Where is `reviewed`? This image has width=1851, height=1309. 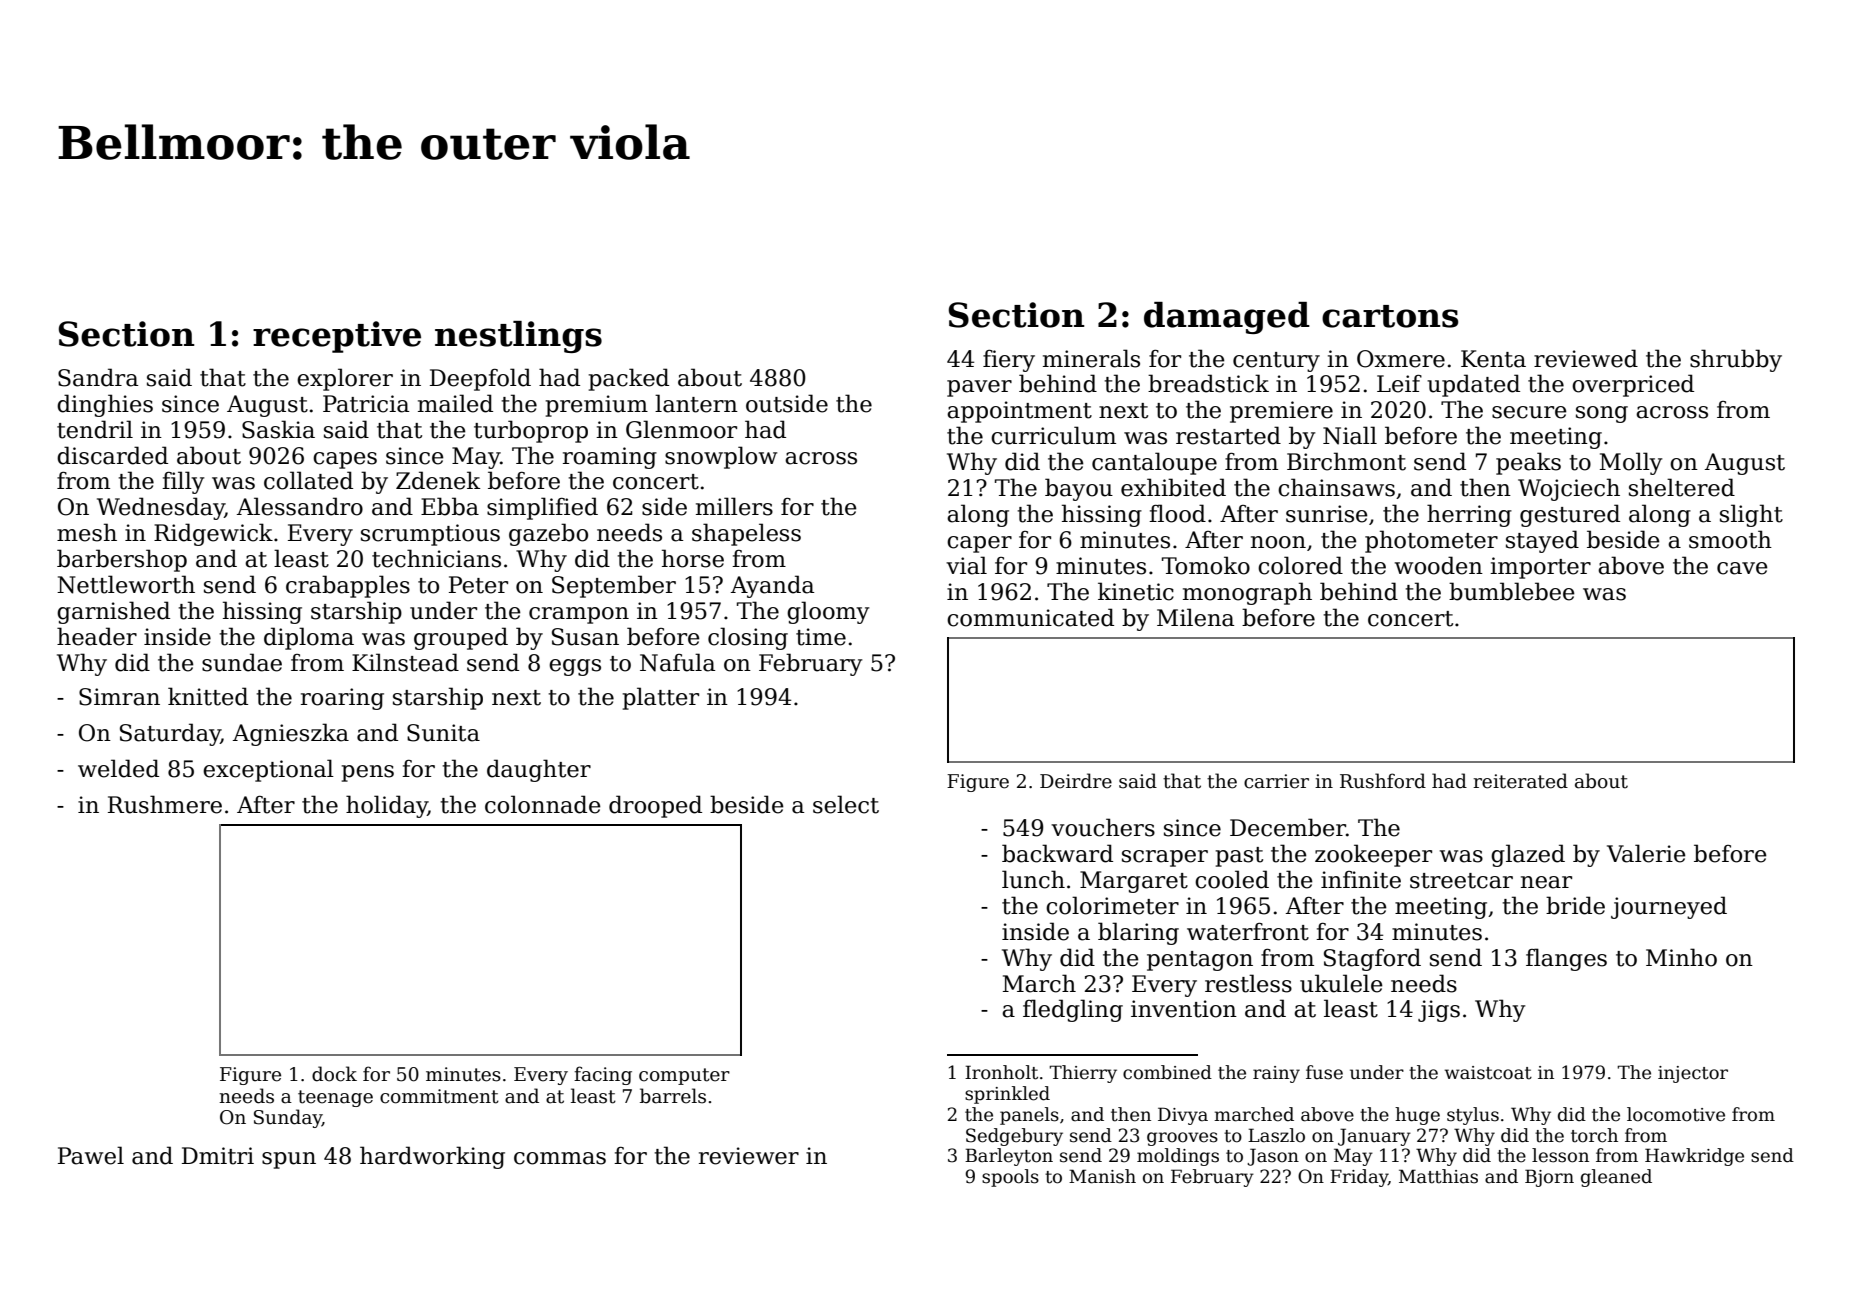
reviewed is located at coordinates (1586, 358).
